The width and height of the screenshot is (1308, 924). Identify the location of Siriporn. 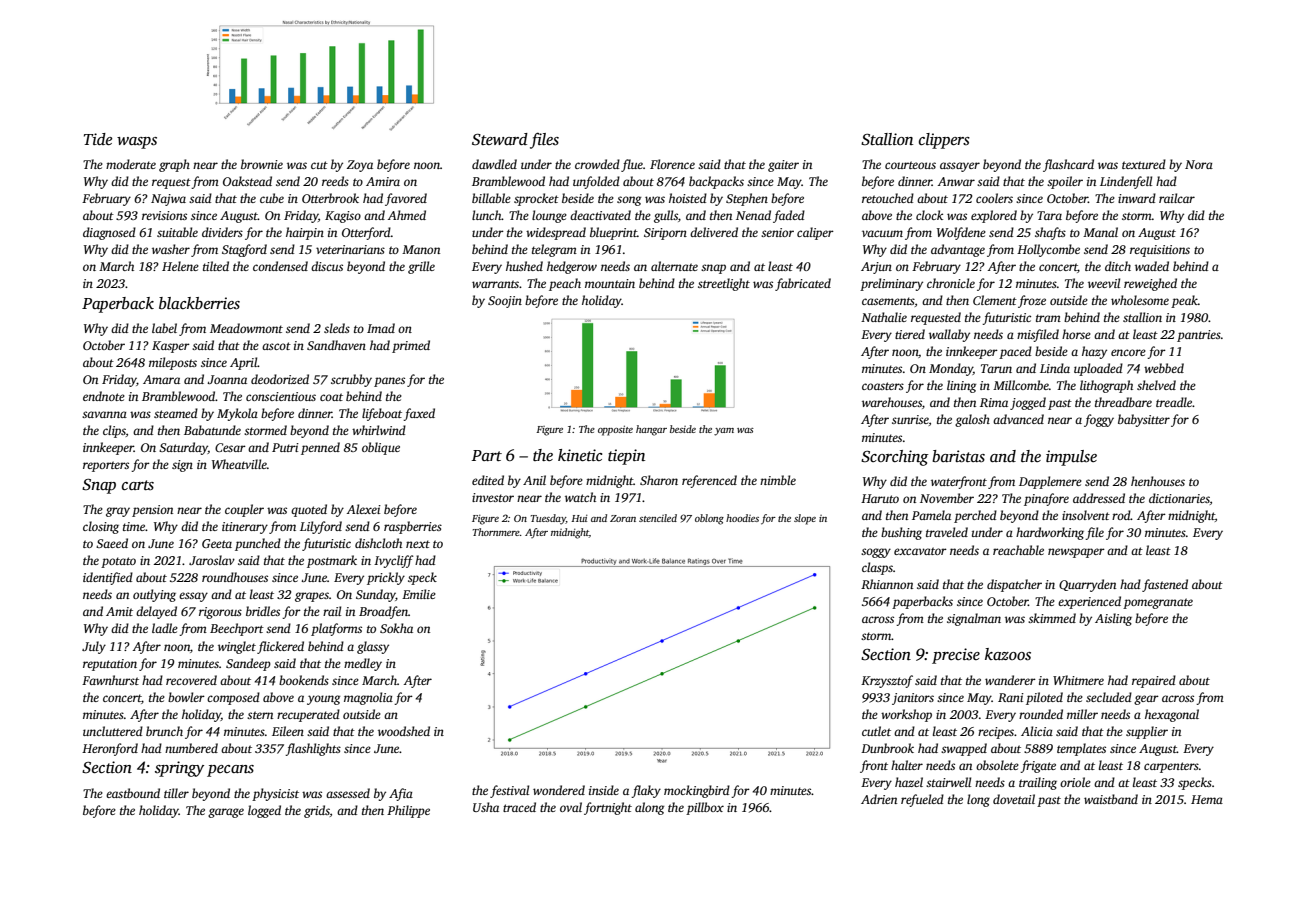
(665, 234).
